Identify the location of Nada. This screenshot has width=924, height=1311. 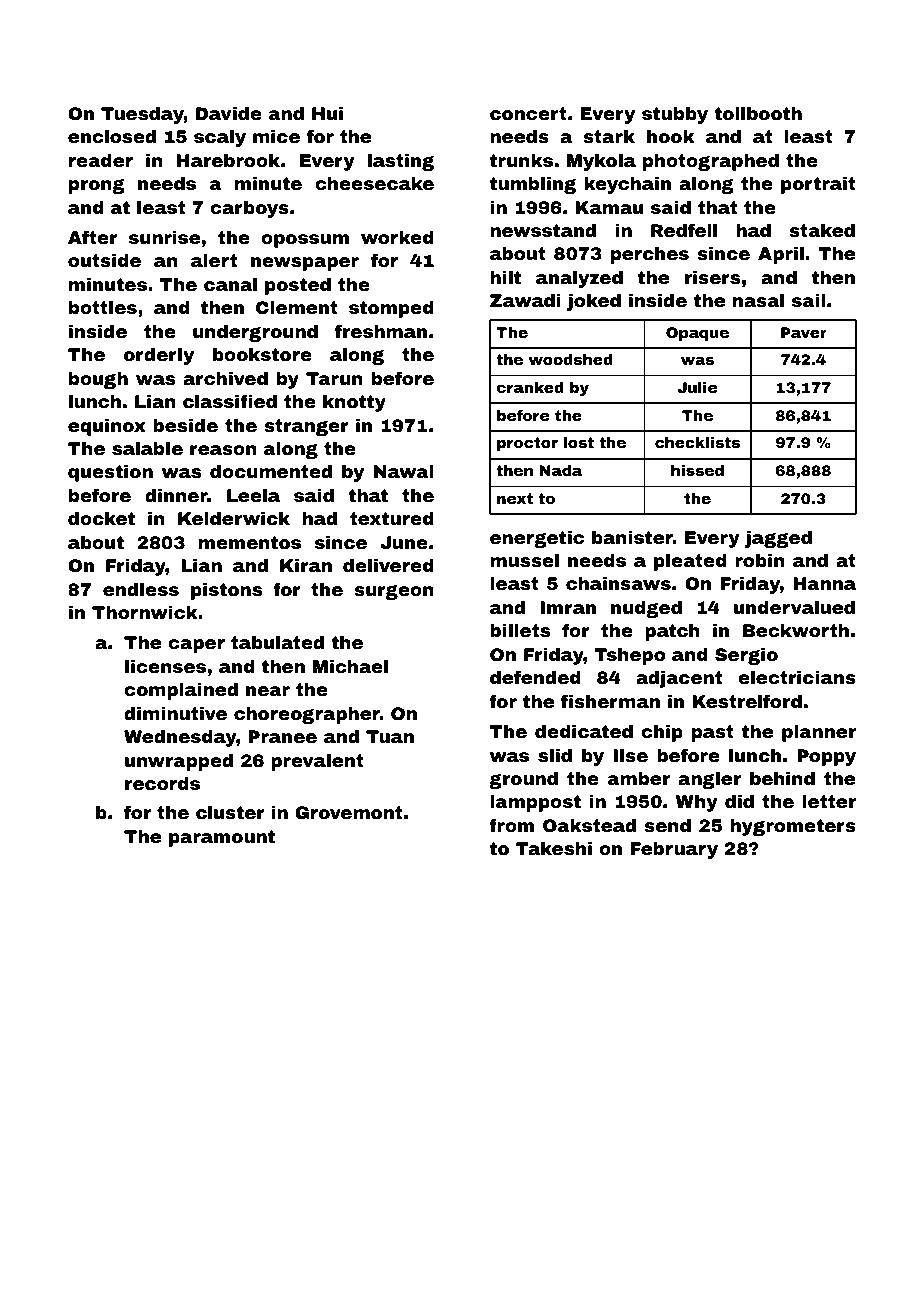
(561, 470).
